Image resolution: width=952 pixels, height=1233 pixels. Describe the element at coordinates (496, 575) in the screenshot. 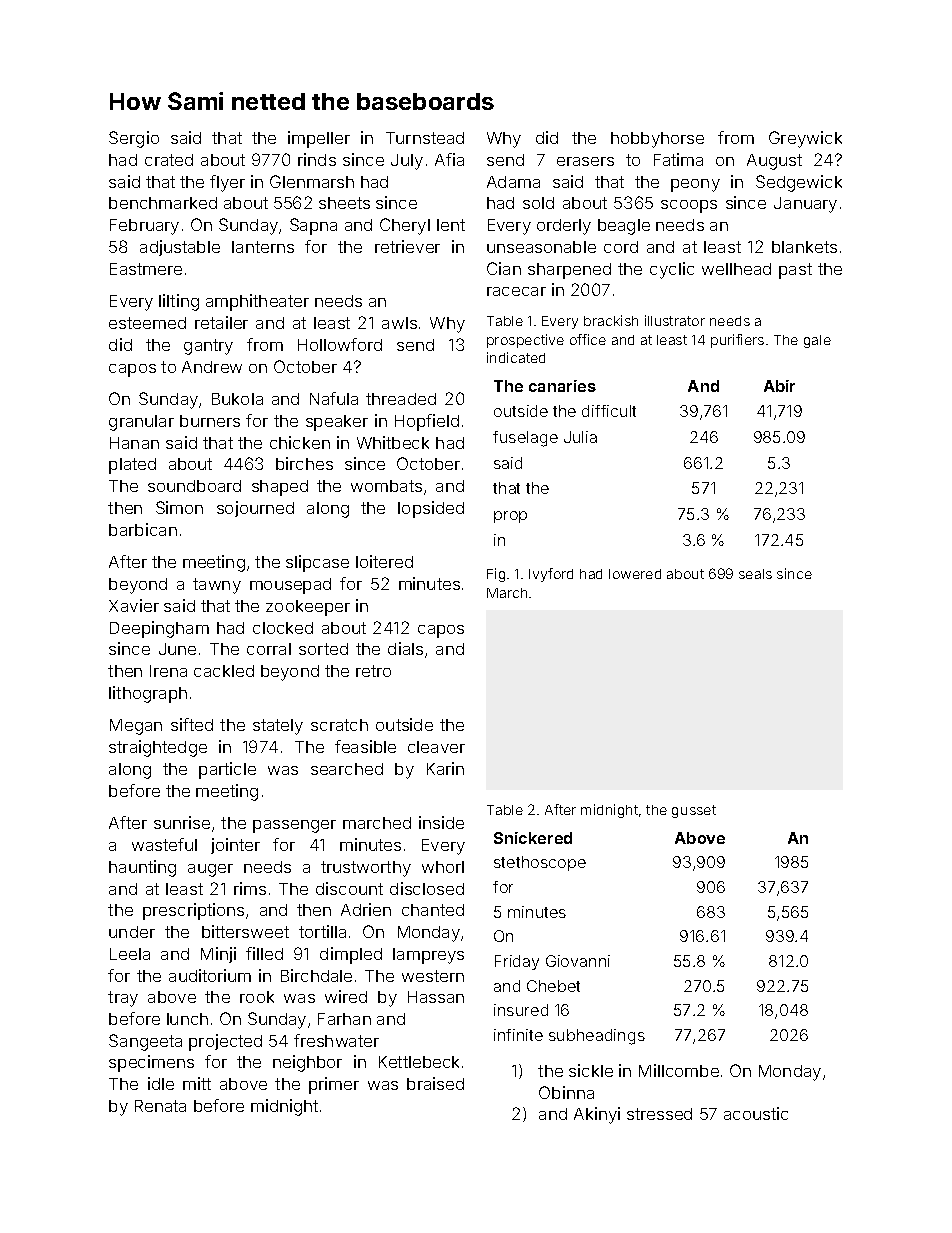

I see `Fig` at that location.
